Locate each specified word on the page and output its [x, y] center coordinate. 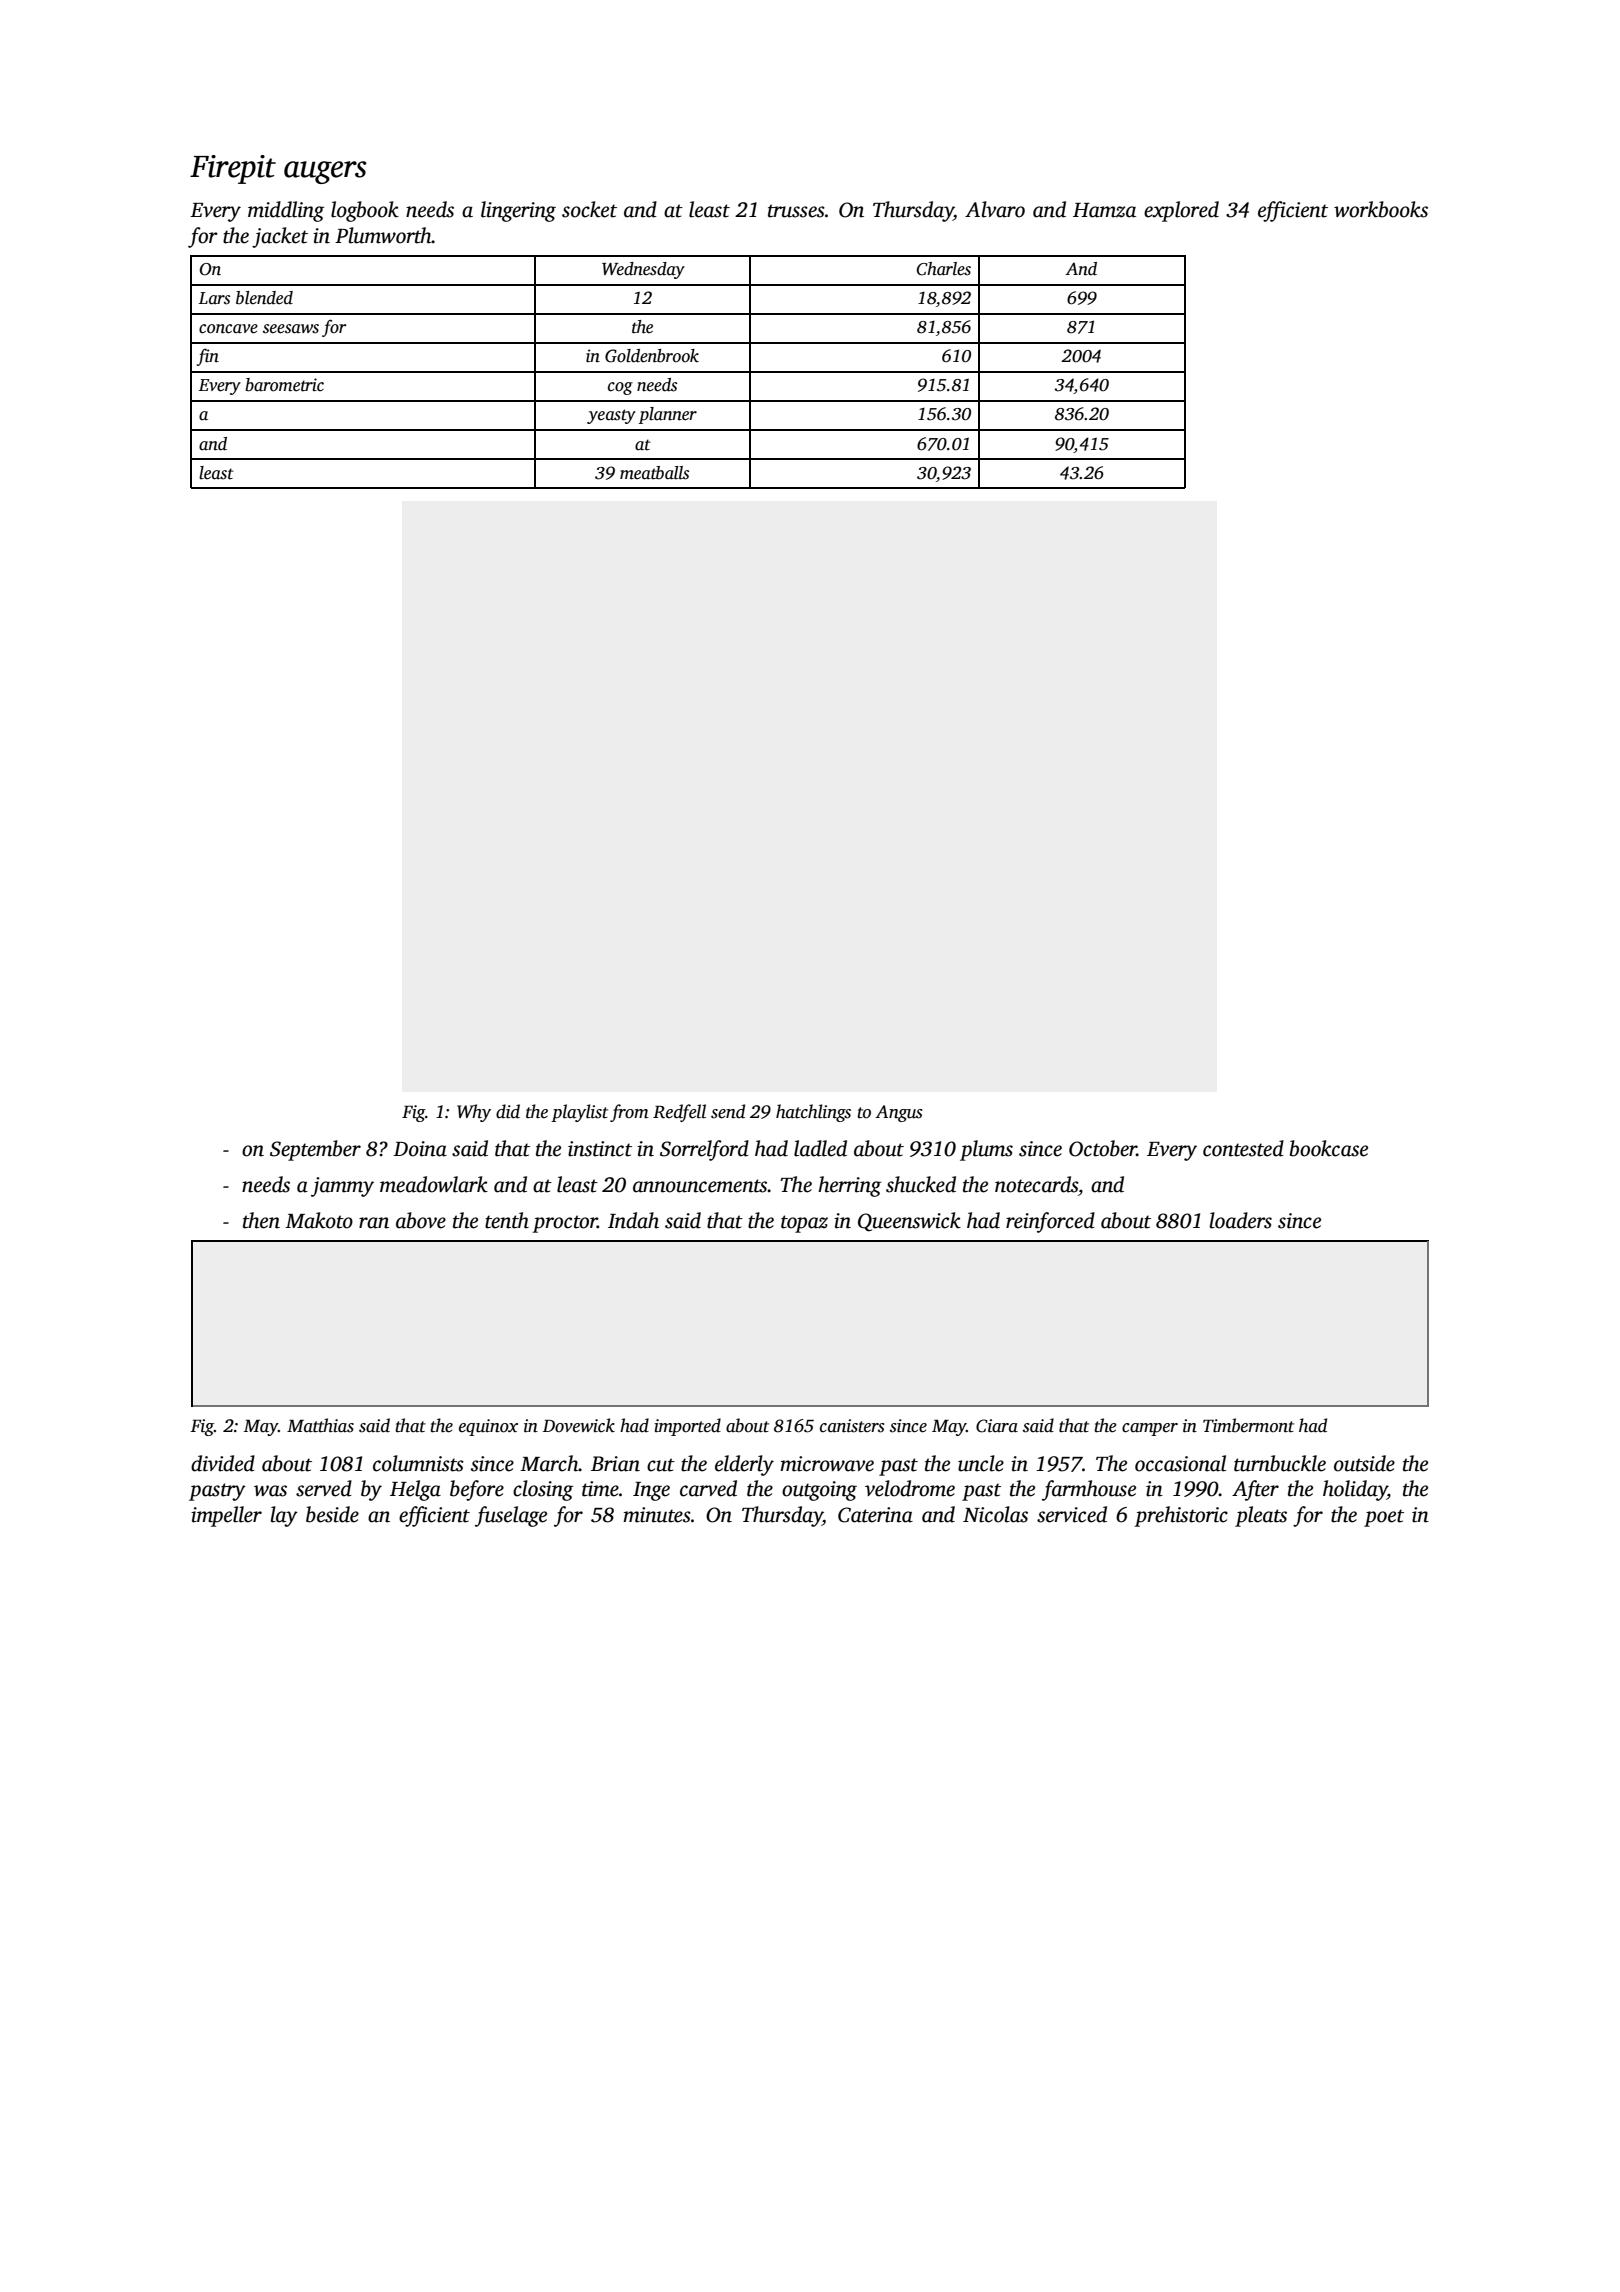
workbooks [1381, 209]
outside [1364, 1463]
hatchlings [813, 1113]
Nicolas [995, 1514]
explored [1181, 211]
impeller [226, 1516]
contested [1243, 1148]
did [508, 1111]
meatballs [654, 473]
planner [667, 415]
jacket [280, 237]
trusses [796, 211]
